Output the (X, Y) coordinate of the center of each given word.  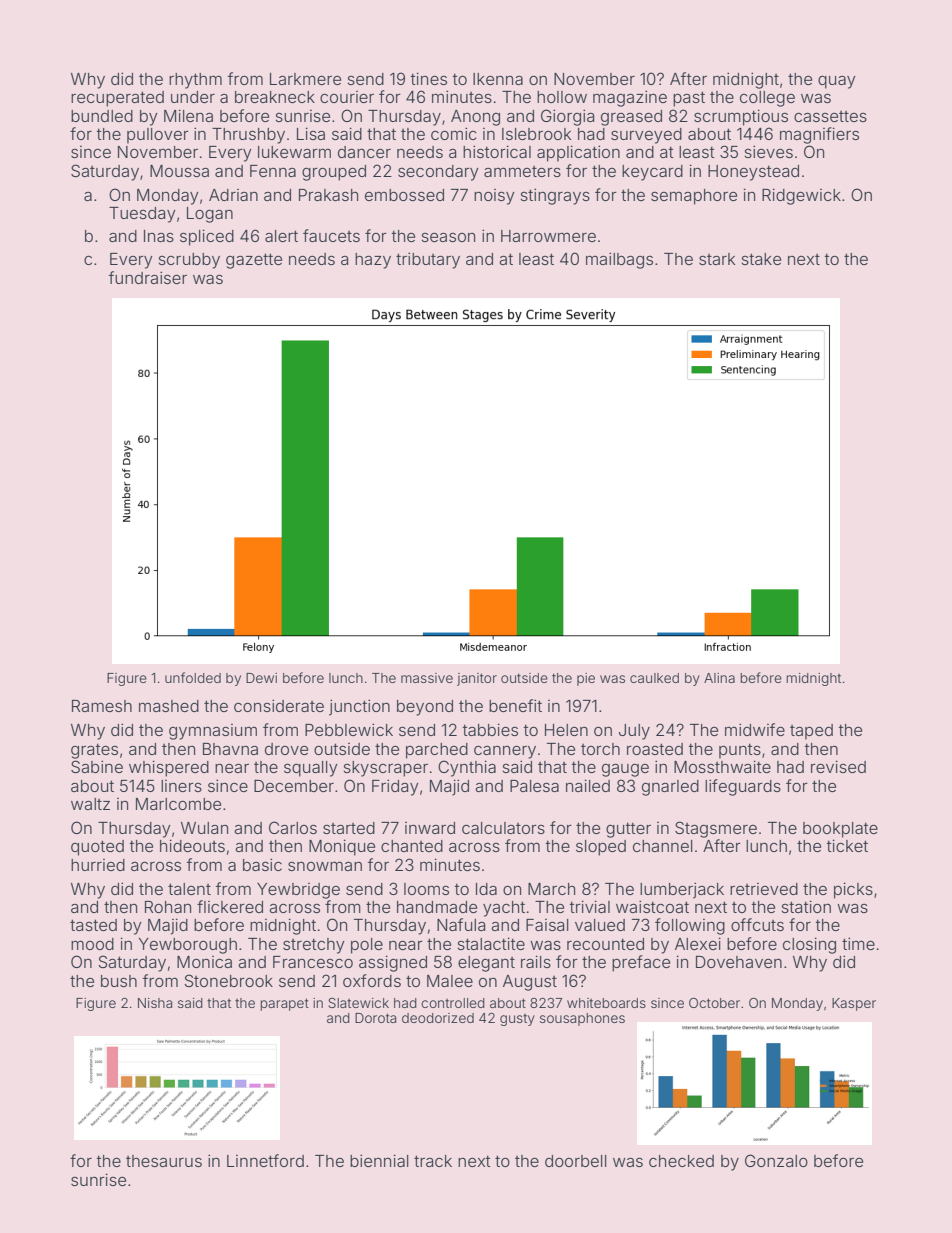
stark (717, 259)
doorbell (576, 1161)
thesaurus (164, 1161)
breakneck (275, 97)
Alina (719, 678)
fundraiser (148, 277)
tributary (428, 260)
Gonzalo (776, 1160)
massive (427, 678)
